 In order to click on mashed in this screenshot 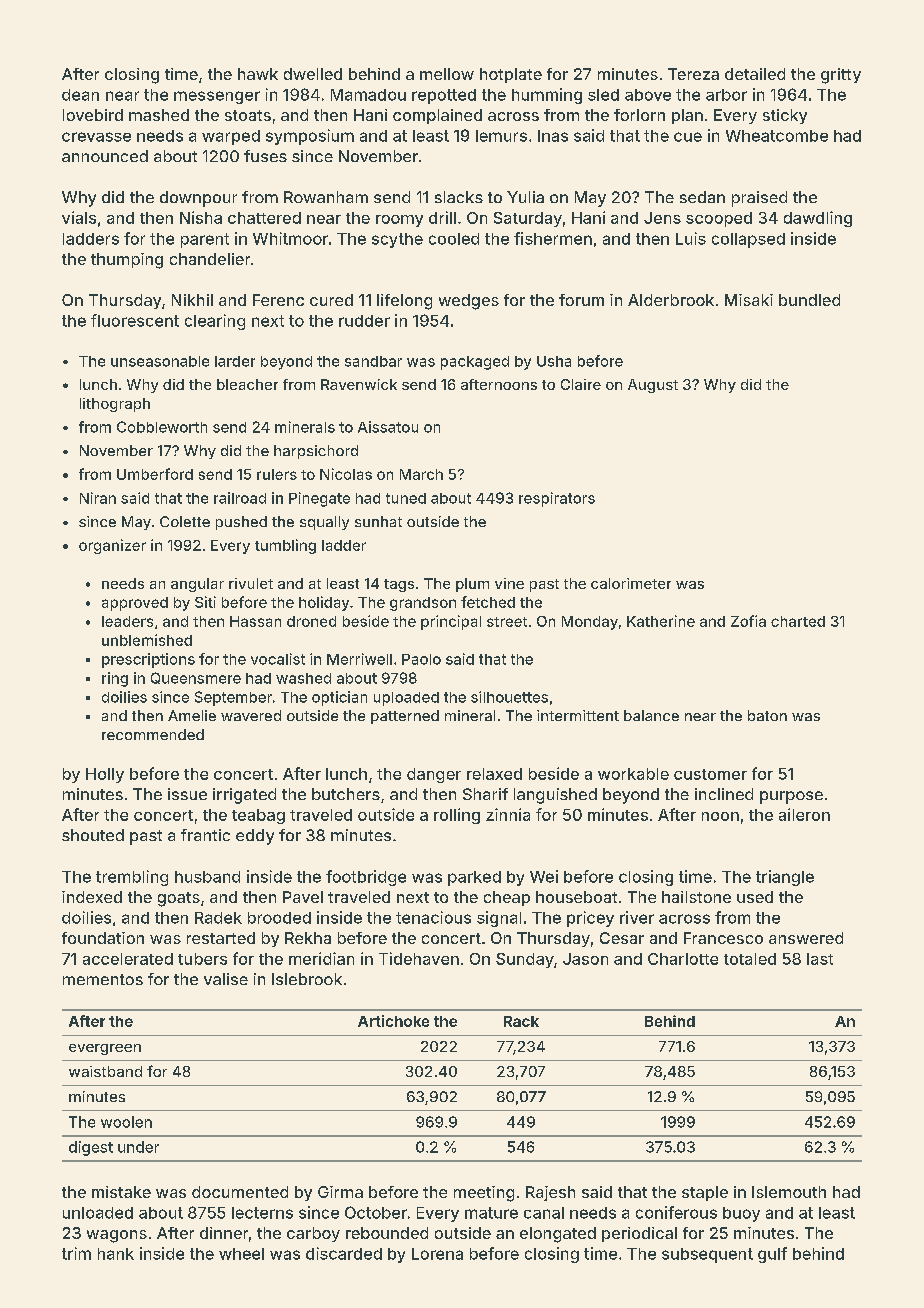, I will do `click(159, 115)`.
